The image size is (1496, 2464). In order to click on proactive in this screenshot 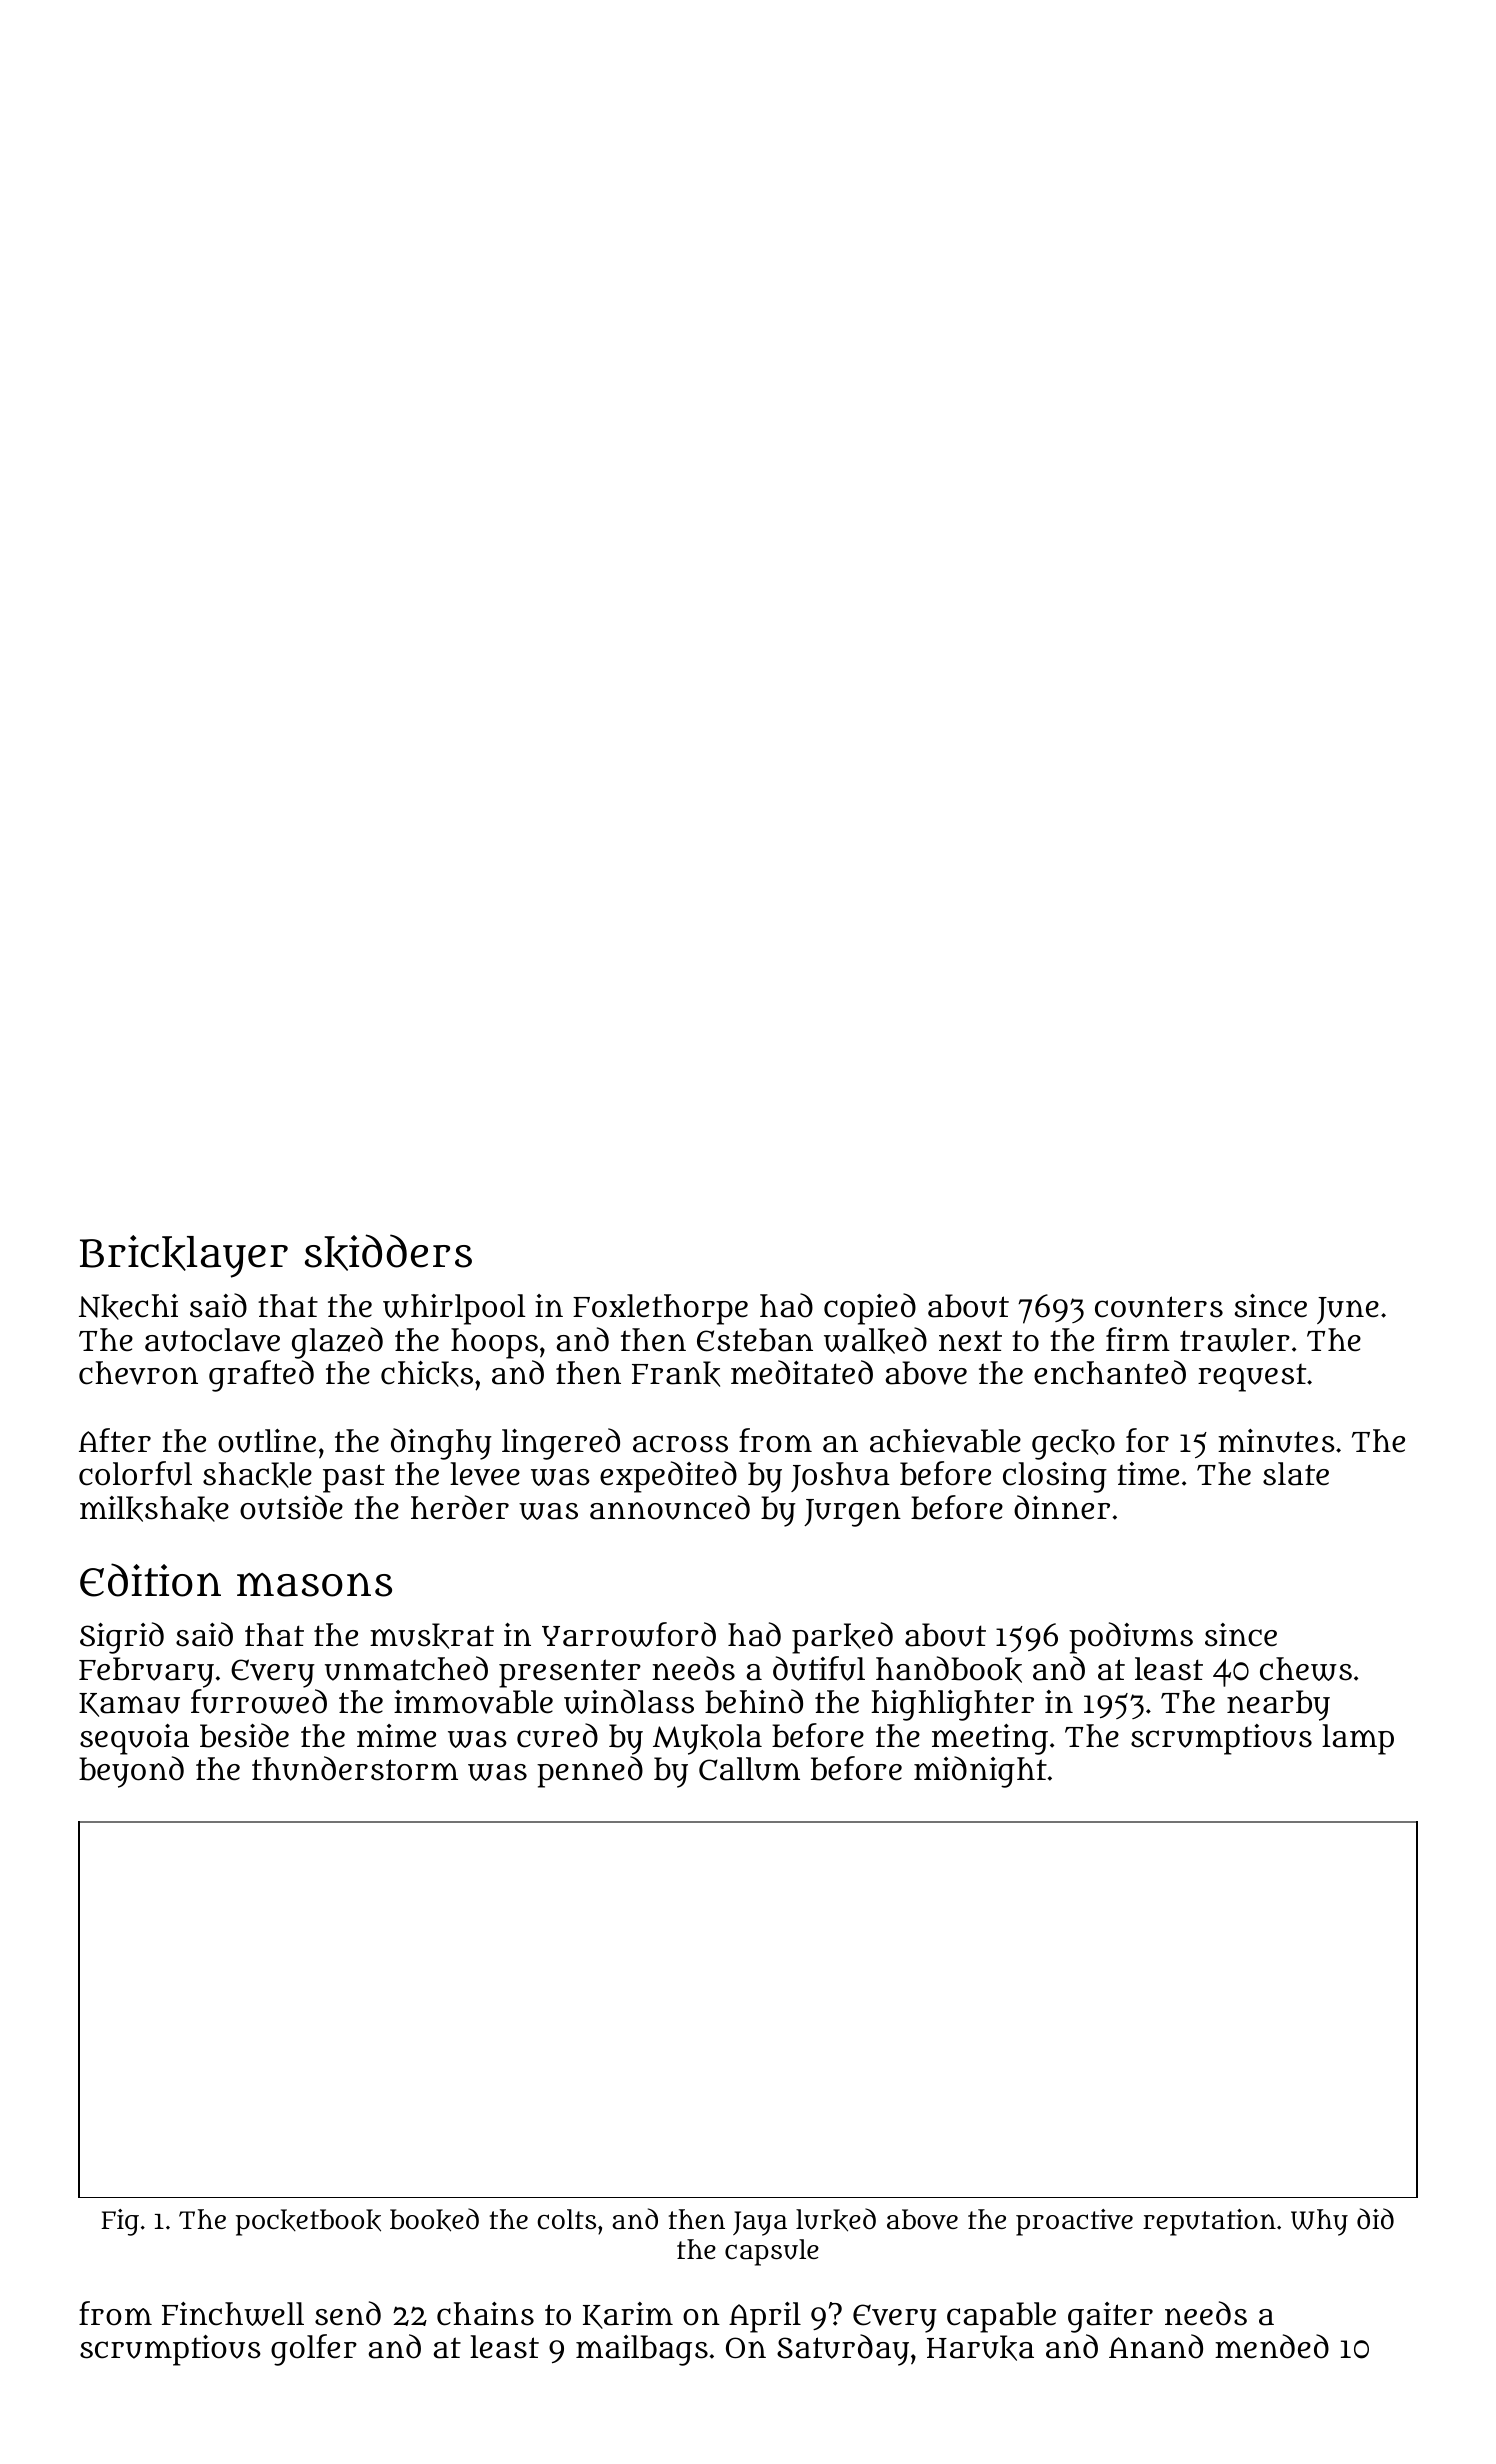, I will do `click(1074, 2222)`.
